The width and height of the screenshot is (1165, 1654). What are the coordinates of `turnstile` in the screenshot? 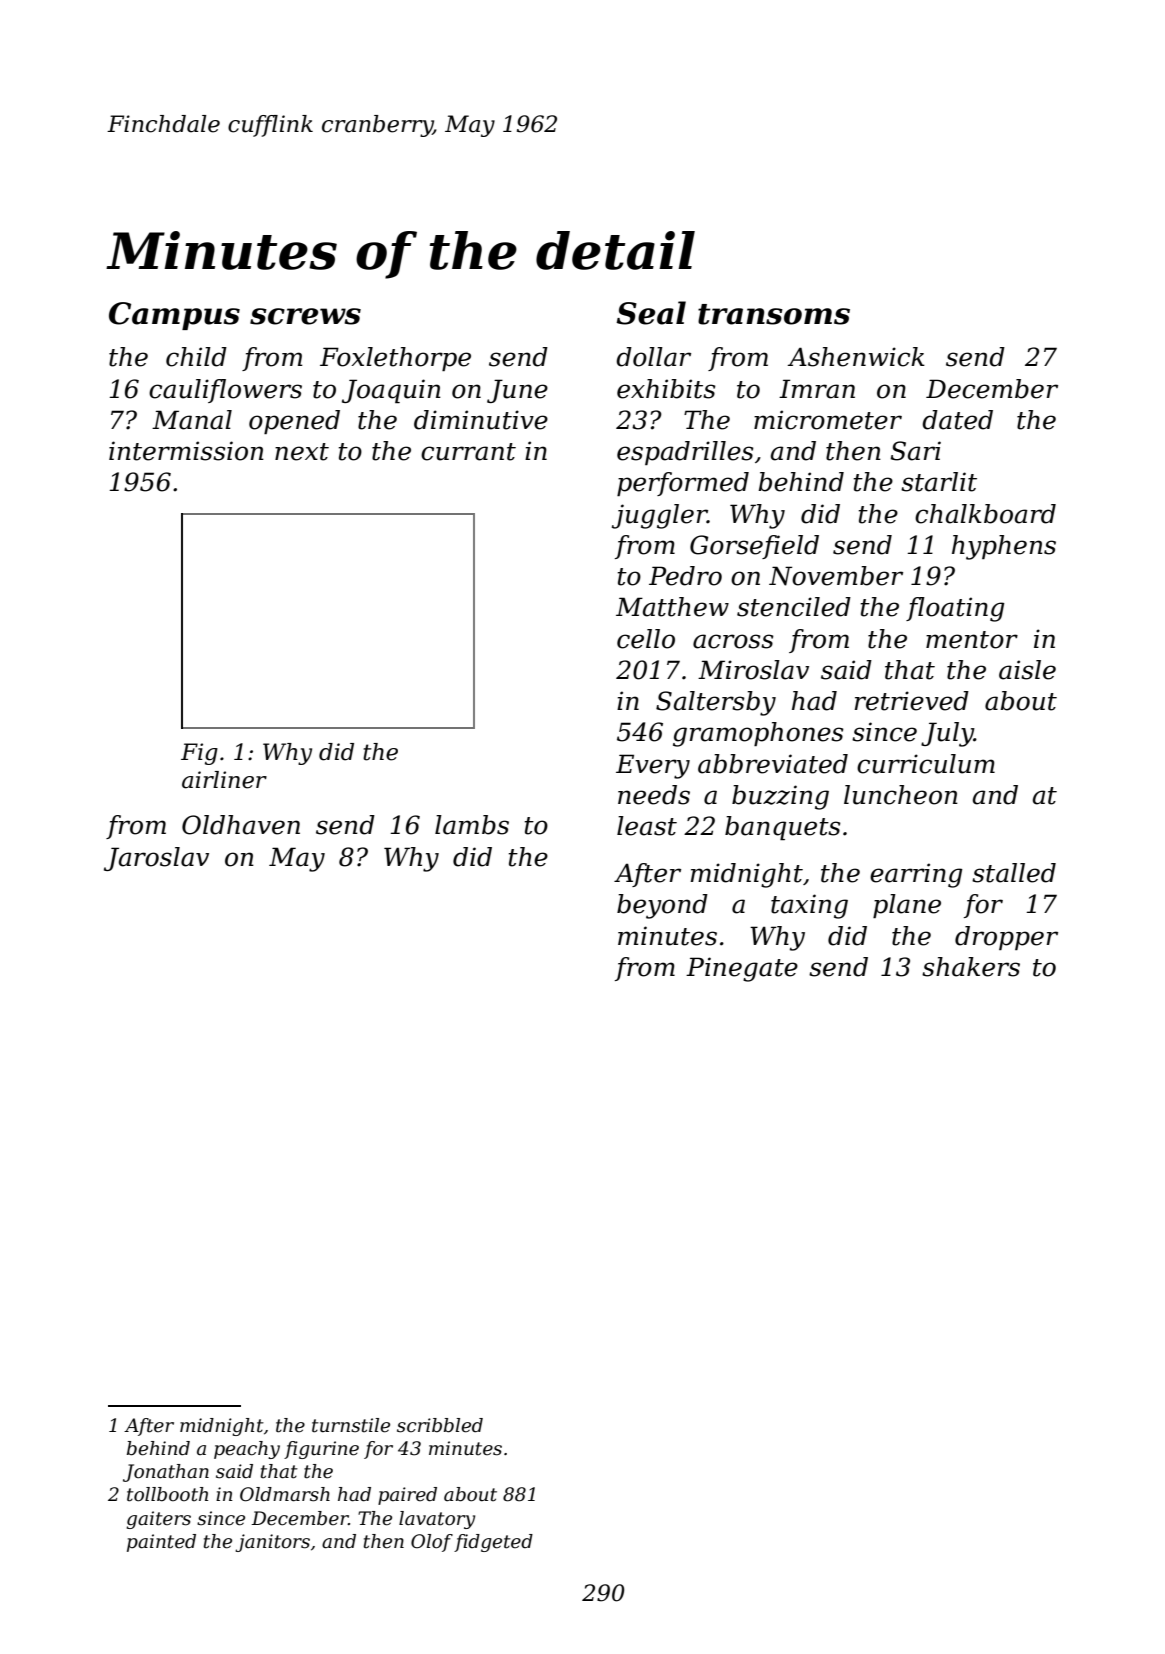 It's located at (351, 1425).
